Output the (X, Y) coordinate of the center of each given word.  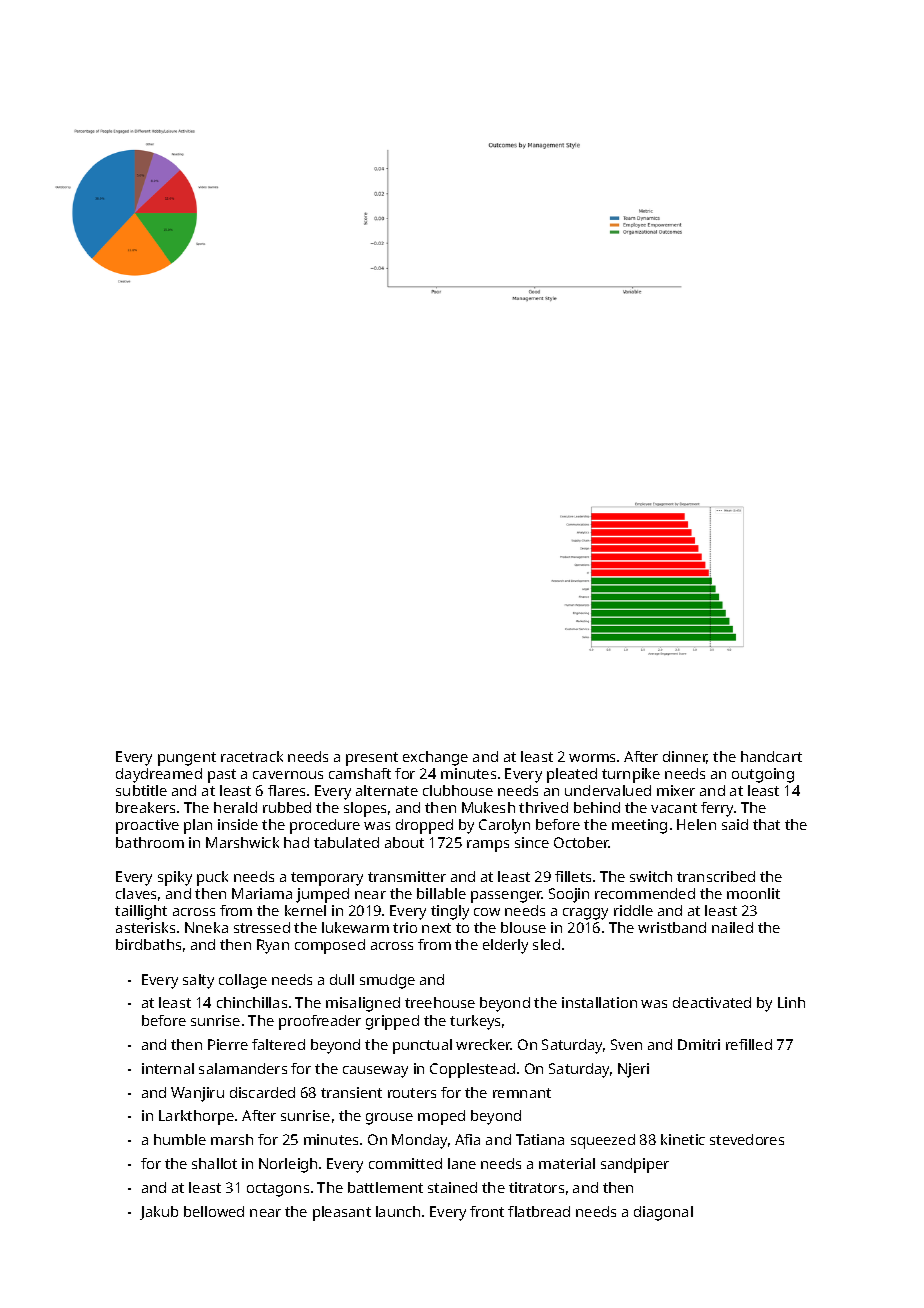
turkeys (475, 1022)
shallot (214, 1163)
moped (441, 1117)
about (404, 842)
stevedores (747, 1139)
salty (198, 981)
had (296, 842)
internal (168, 1068)
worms (592, 758)
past (222, 776)
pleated (572, 775)
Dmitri (699, 1044)
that (766, 824)
